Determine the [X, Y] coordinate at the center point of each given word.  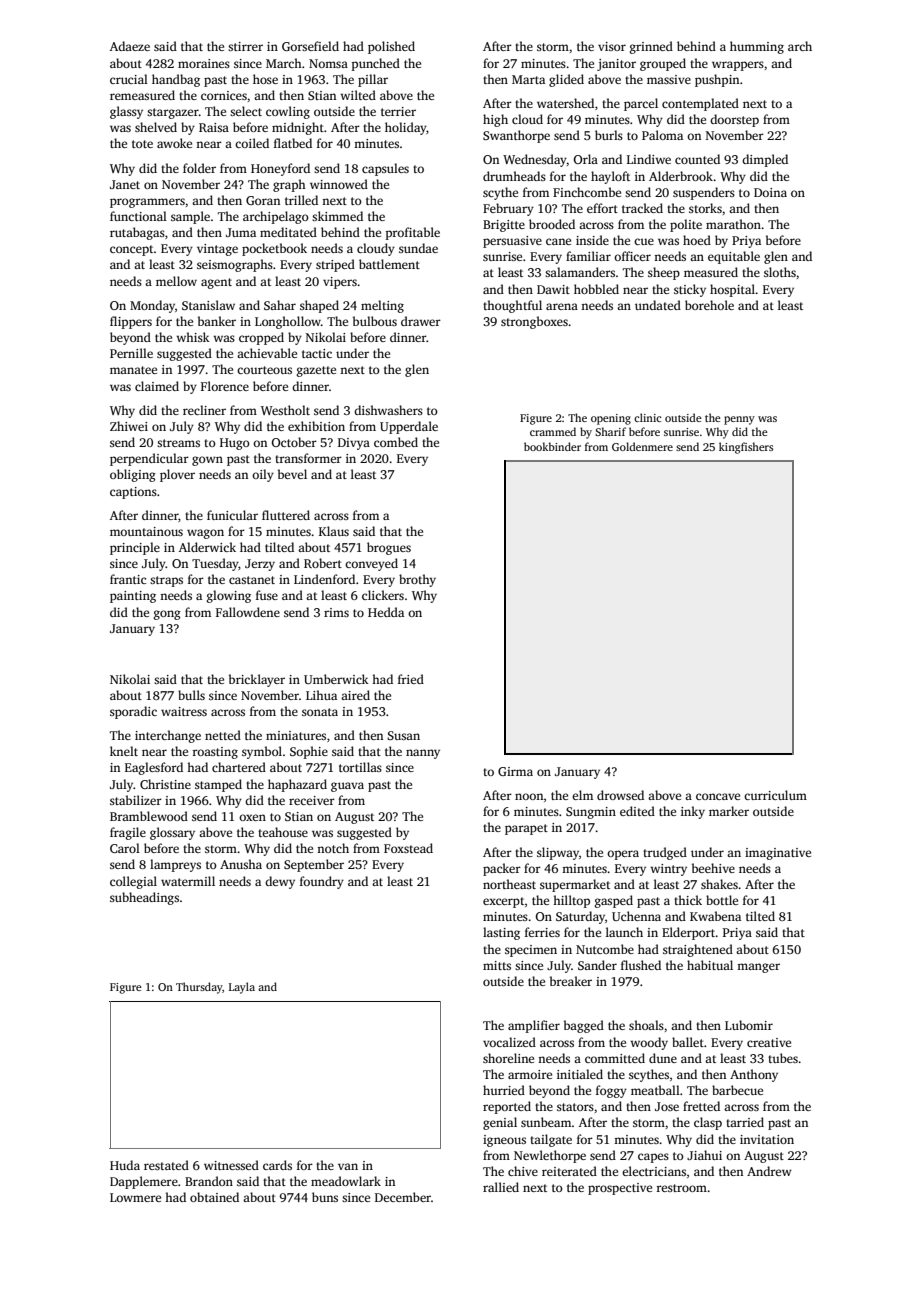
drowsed [620, 795]
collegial [133, 882]
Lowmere [135, 1197]
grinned [651, 47]
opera [623, 855]
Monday [152, 306]
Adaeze [130, 46]
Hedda [386, 612]
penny [739, 420]
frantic [128, 579]
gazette [316, 371]
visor [612, 46]
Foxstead [408, 848]
